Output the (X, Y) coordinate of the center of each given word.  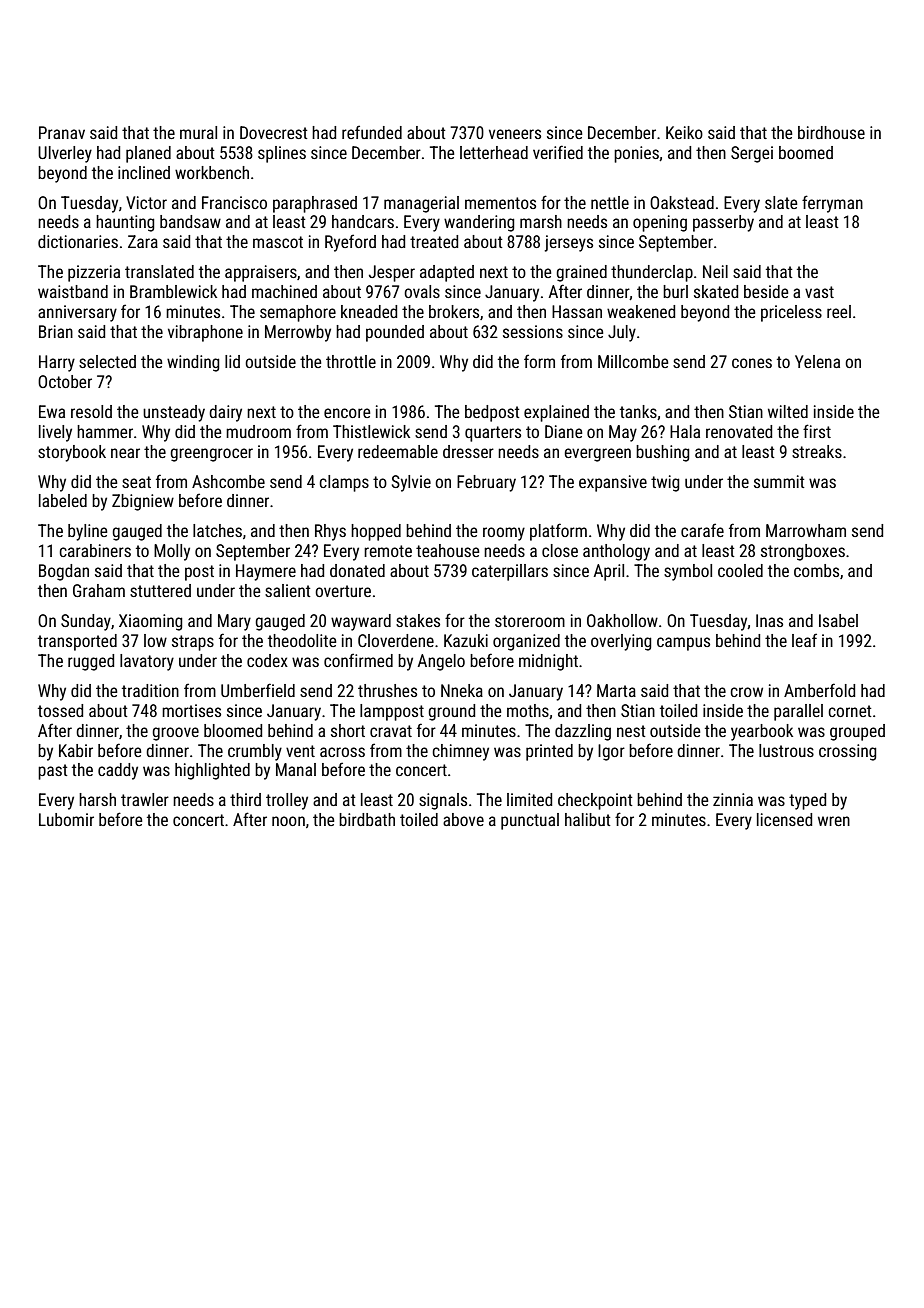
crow (746, 692)
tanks (638, 411)
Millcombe (633, 361)
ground (451, 712)
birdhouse (831, 132)
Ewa (52, 411)
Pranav (62, 132)
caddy (118, 771)
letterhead (494, 152)
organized (526, 642)
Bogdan (64, 572)
